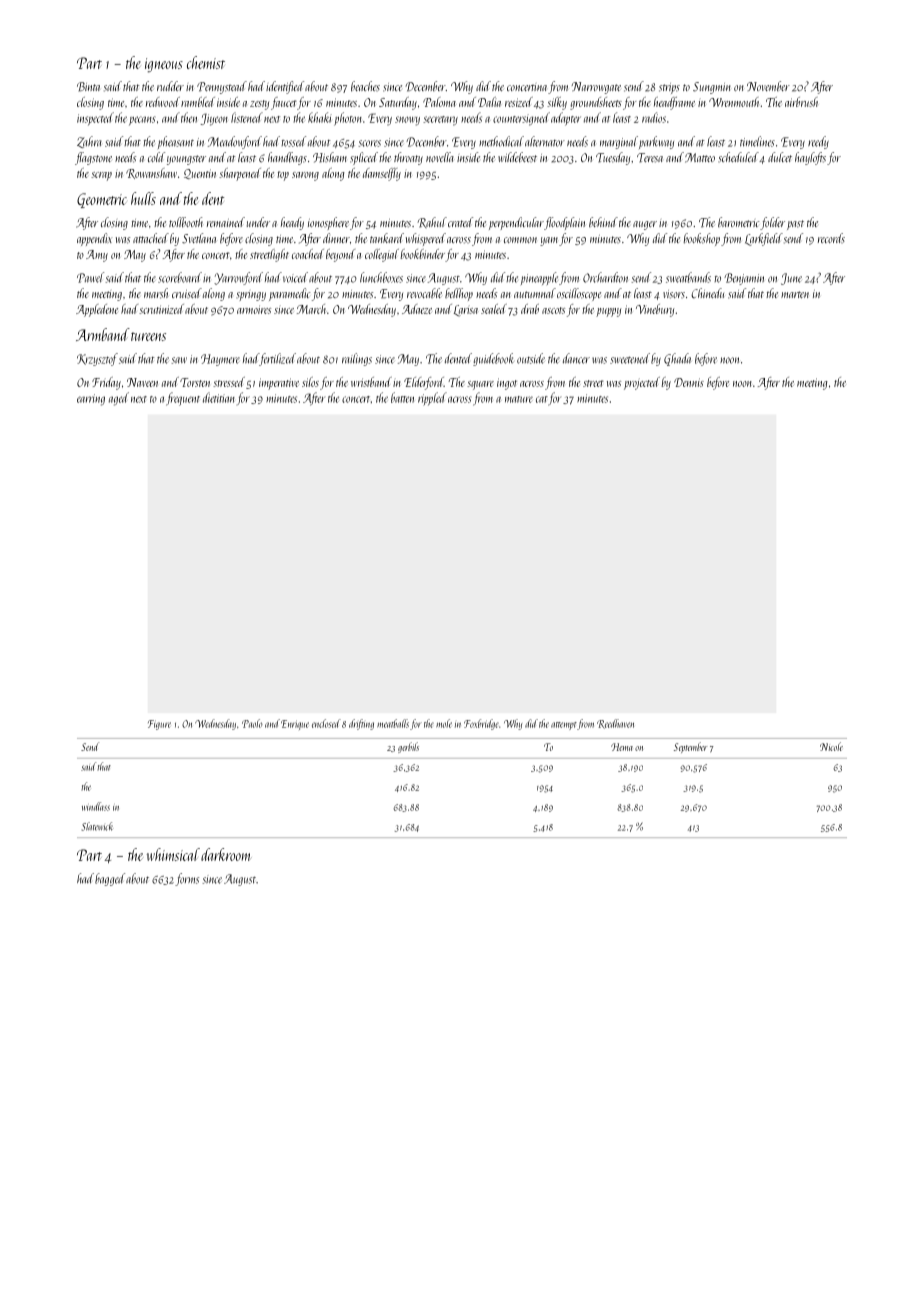  I want to click on Larkfield, so click(764, 239).
